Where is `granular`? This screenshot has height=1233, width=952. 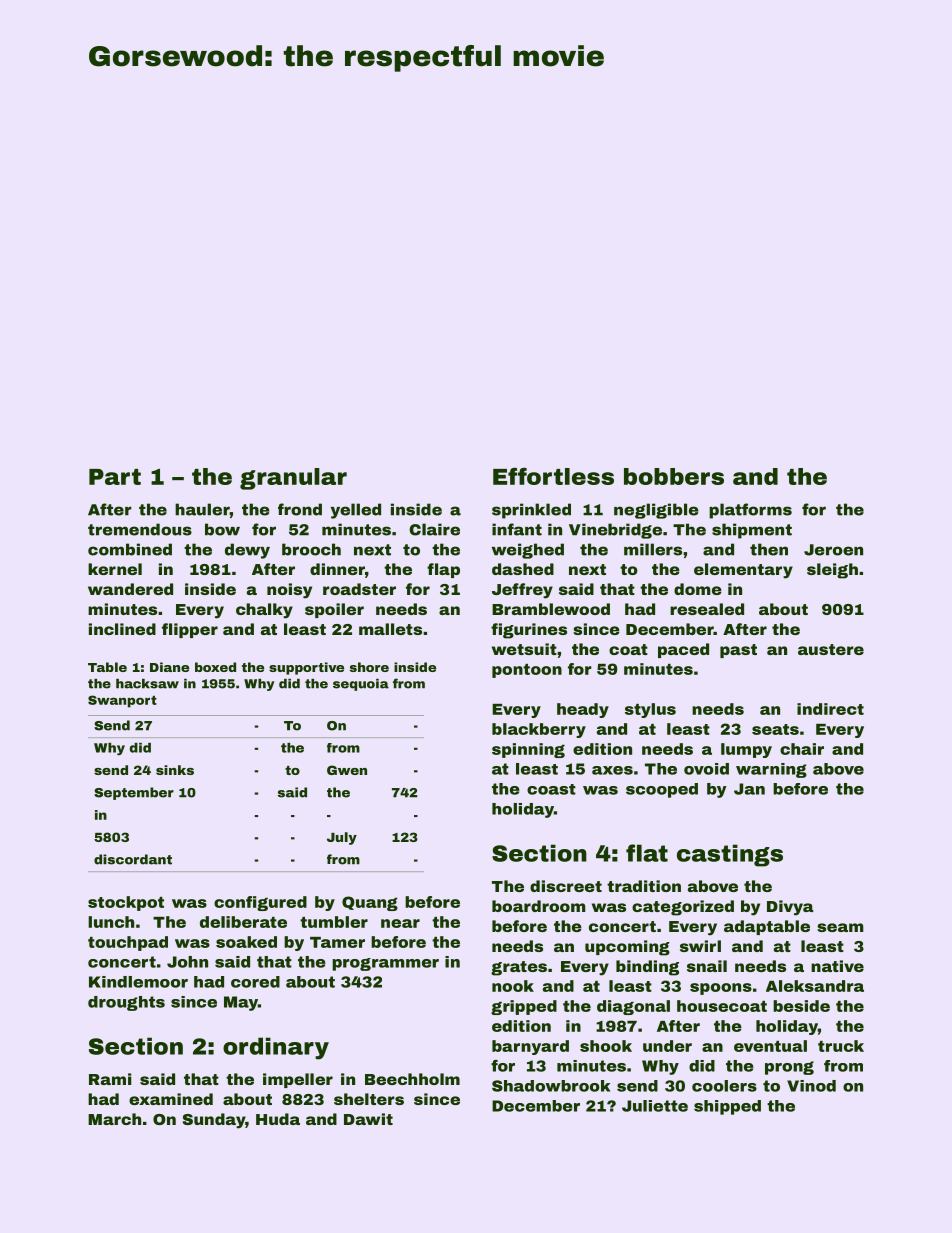
granular is located at coordinates (293, 479).
